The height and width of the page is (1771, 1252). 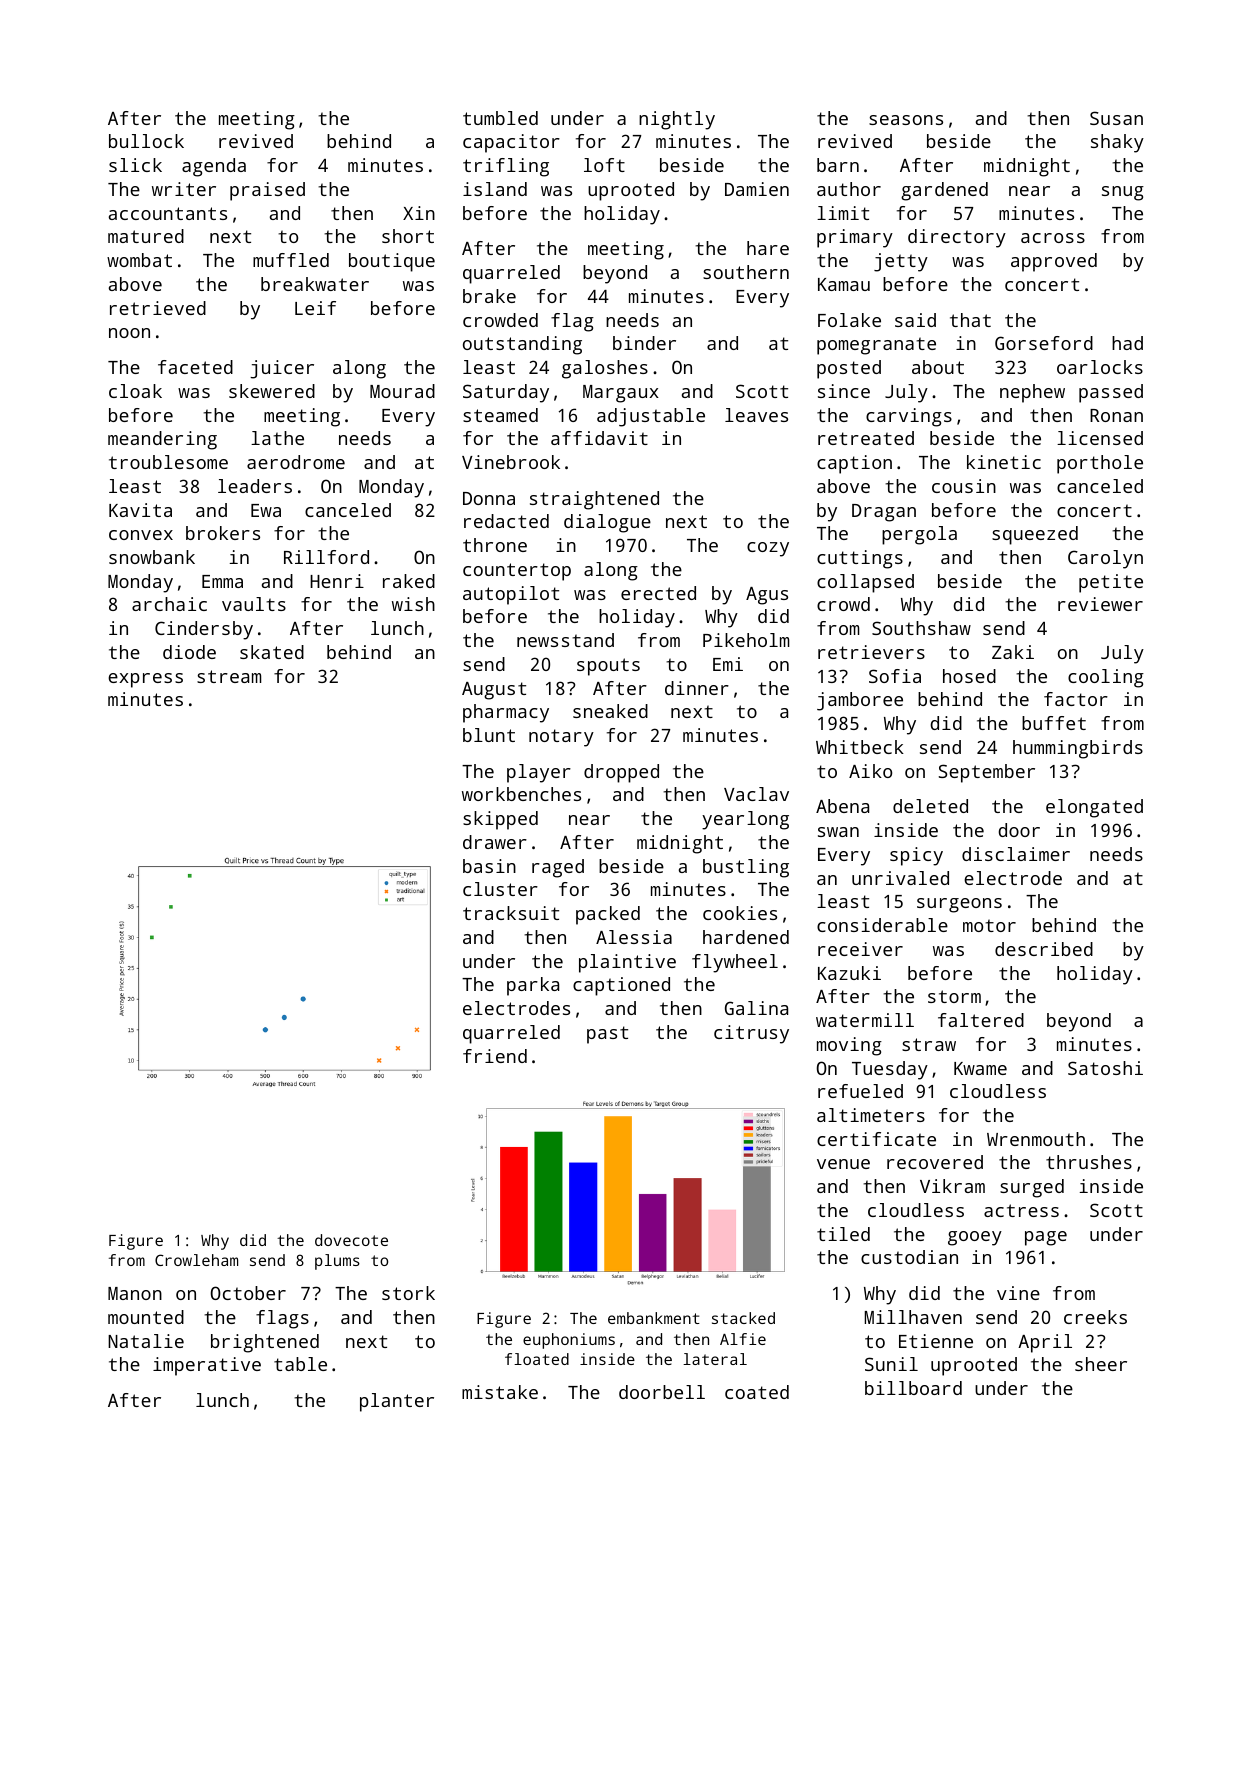 What do you see at coordinates (1036, 1139) in the page?
I see `Wrenmouth` at bounding box center [1036, 1139].
